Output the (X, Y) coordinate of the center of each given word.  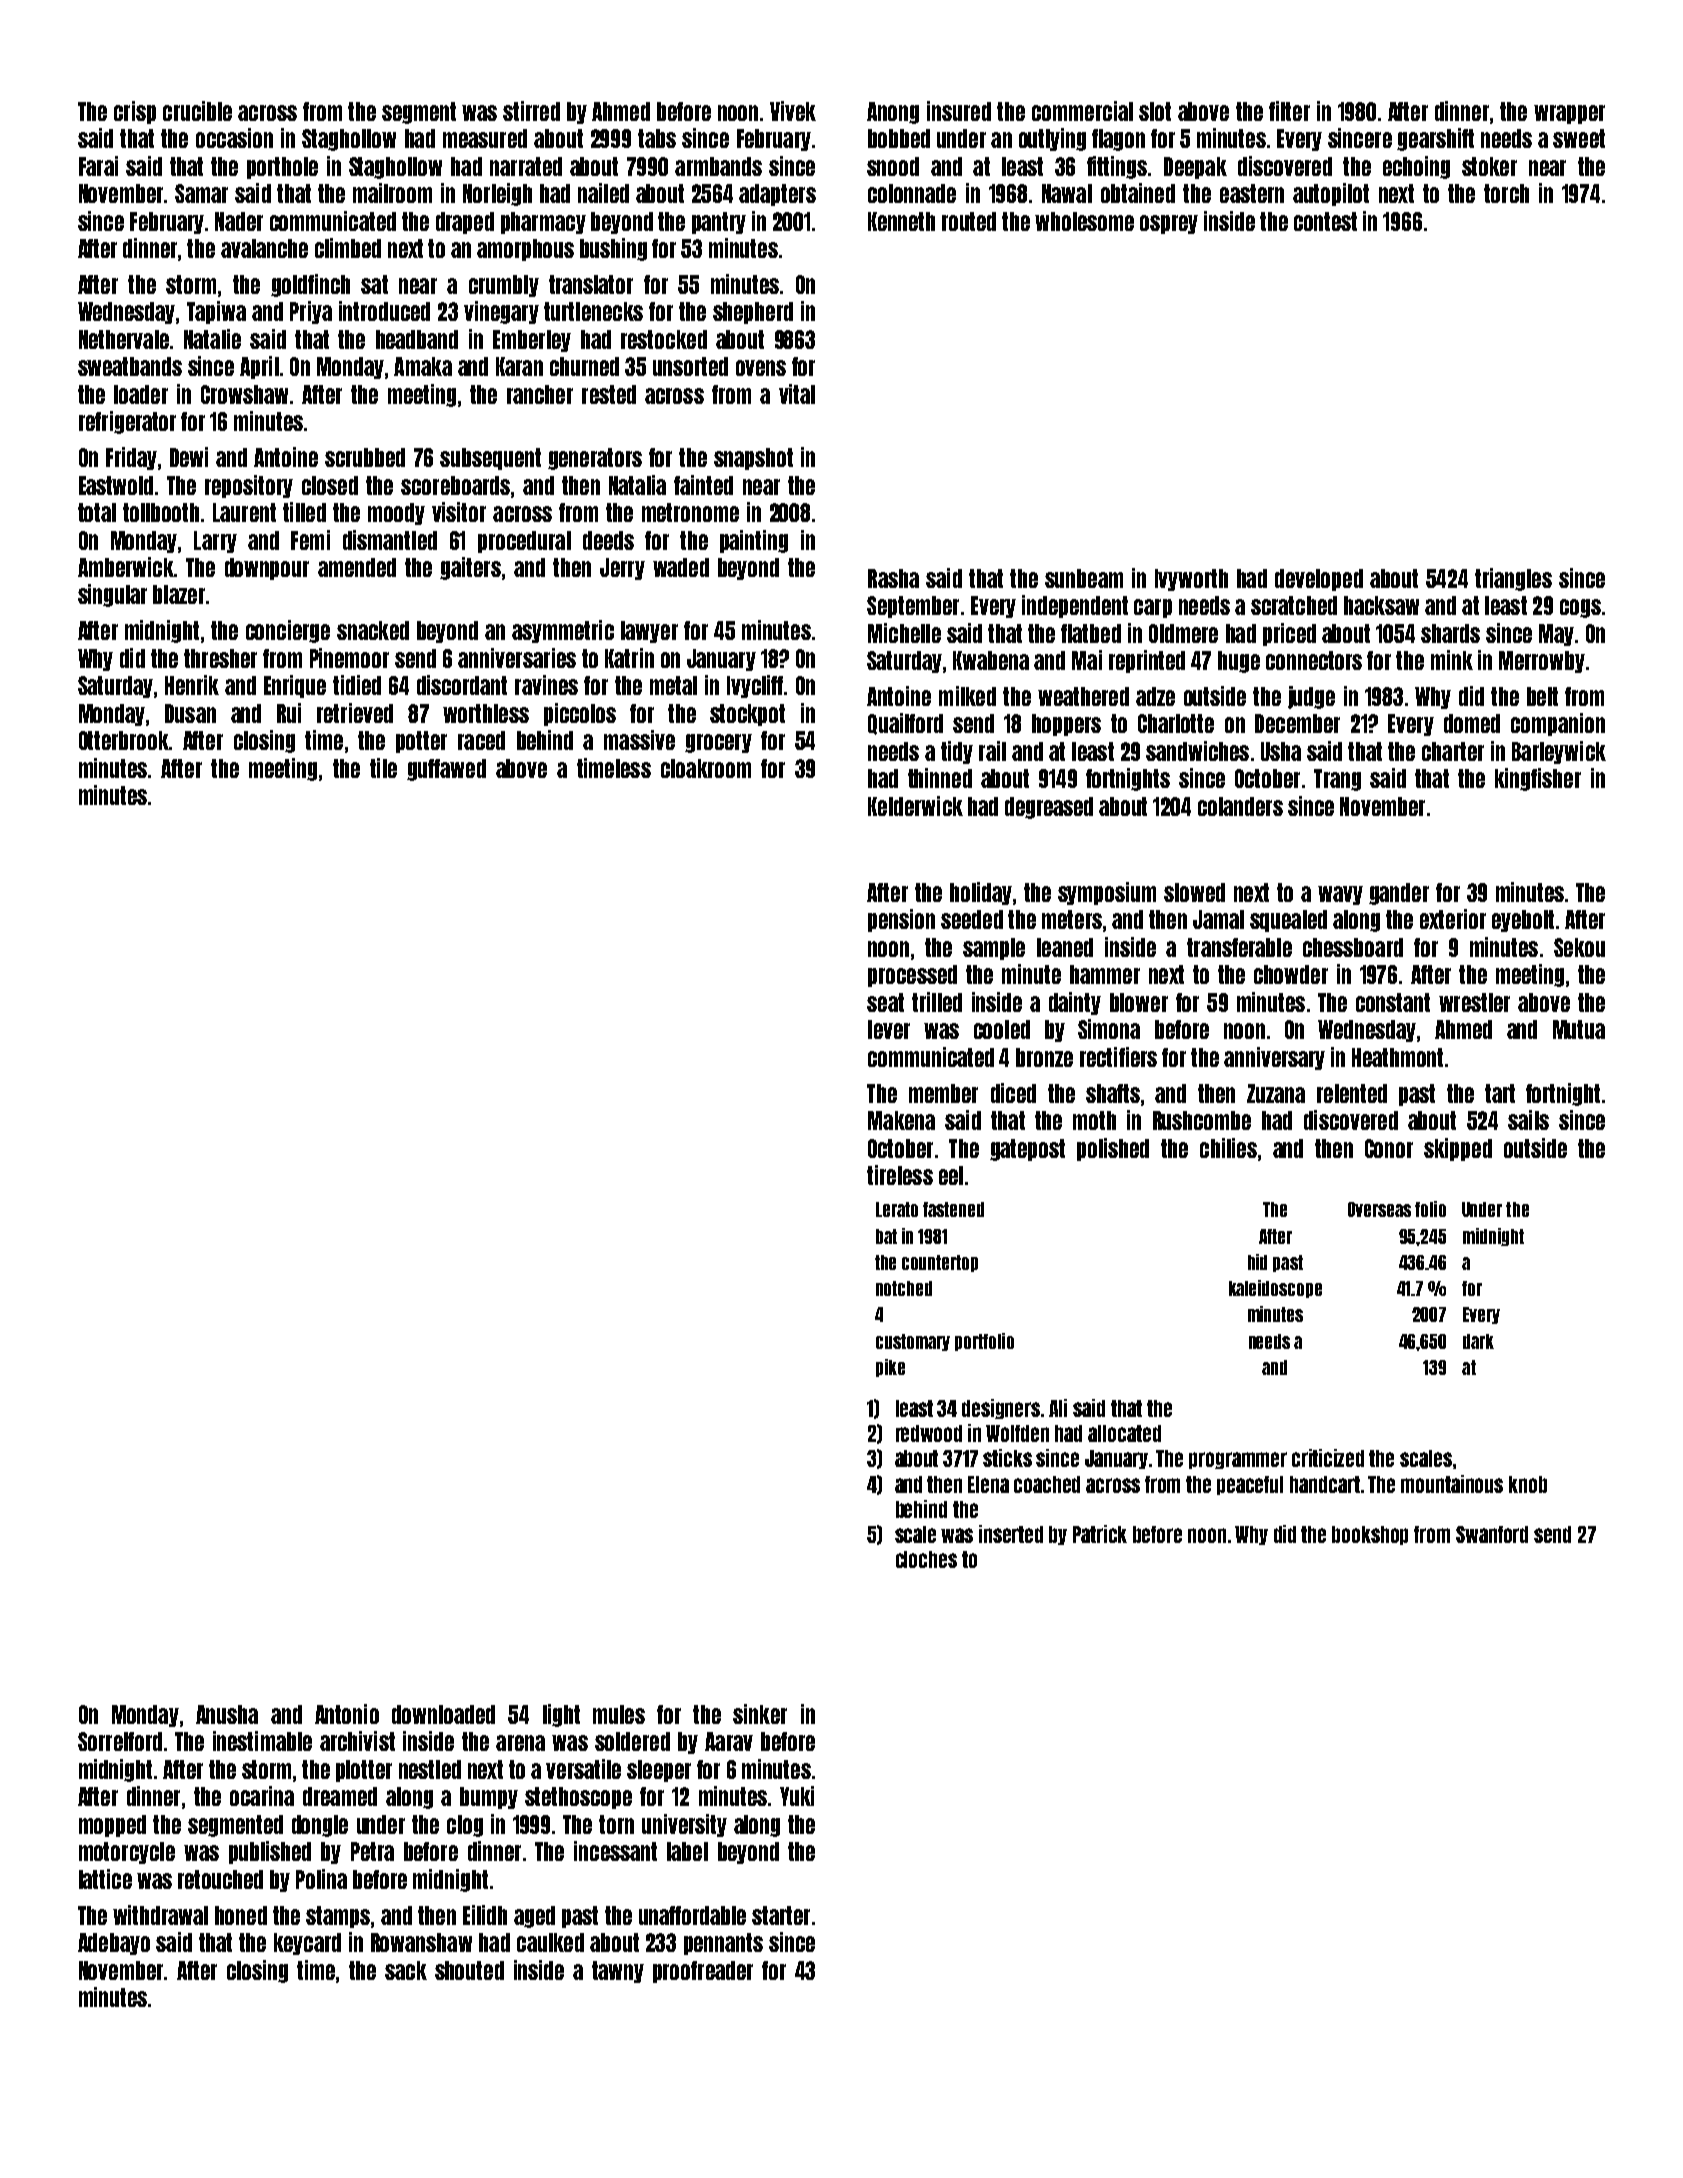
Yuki (797, 1796)
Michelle (904, 633)
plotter (364, 1771)
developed (1319, 580)
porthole (282, 168)
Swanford (1492, 1534)
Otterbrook (124, 740)
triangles (1513, 579)
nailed (603, 193)
